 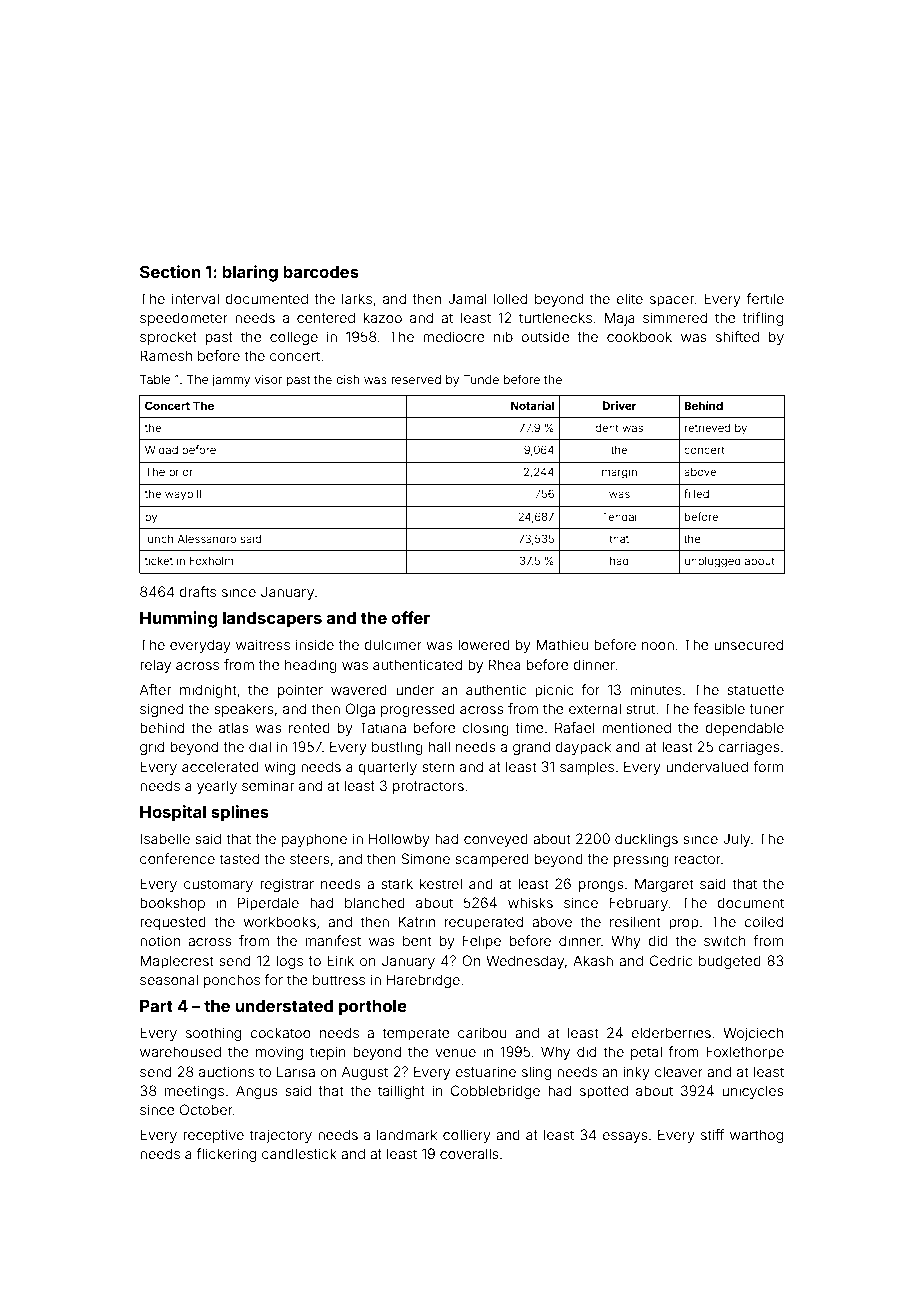 What do you see at coordinates (410, 617) in the screenshot?
I see `offer` at bounding box center [410, 617].
